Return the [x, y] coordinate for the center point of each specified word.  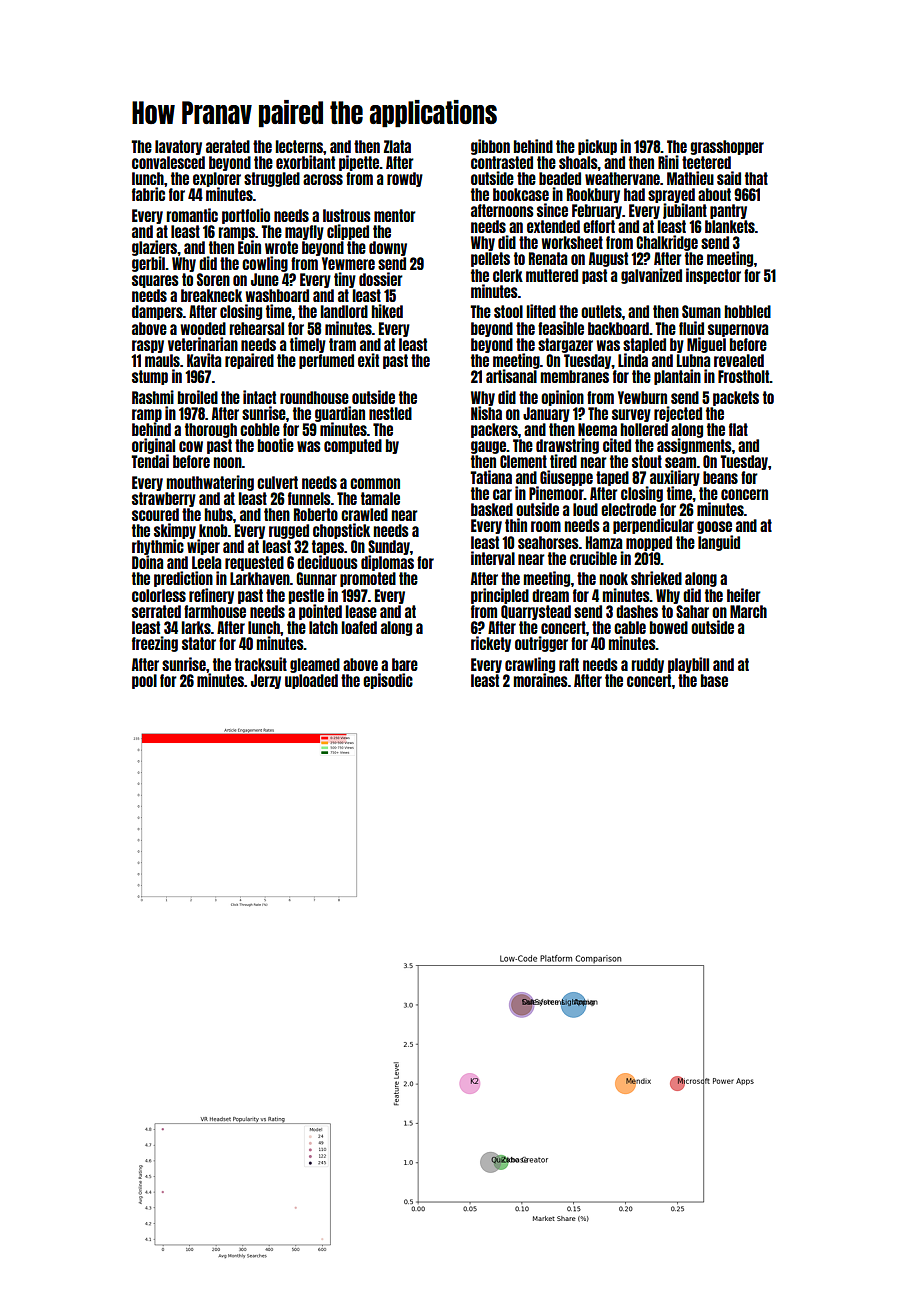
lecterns [299, 146]
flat [738, 429]
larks [196, 627]
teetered [706, 162]
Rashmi [153, 397]
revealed [739, 360]
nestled [390, 413]
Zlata [397, 146]
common [375, 483]
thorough [211, 430]
